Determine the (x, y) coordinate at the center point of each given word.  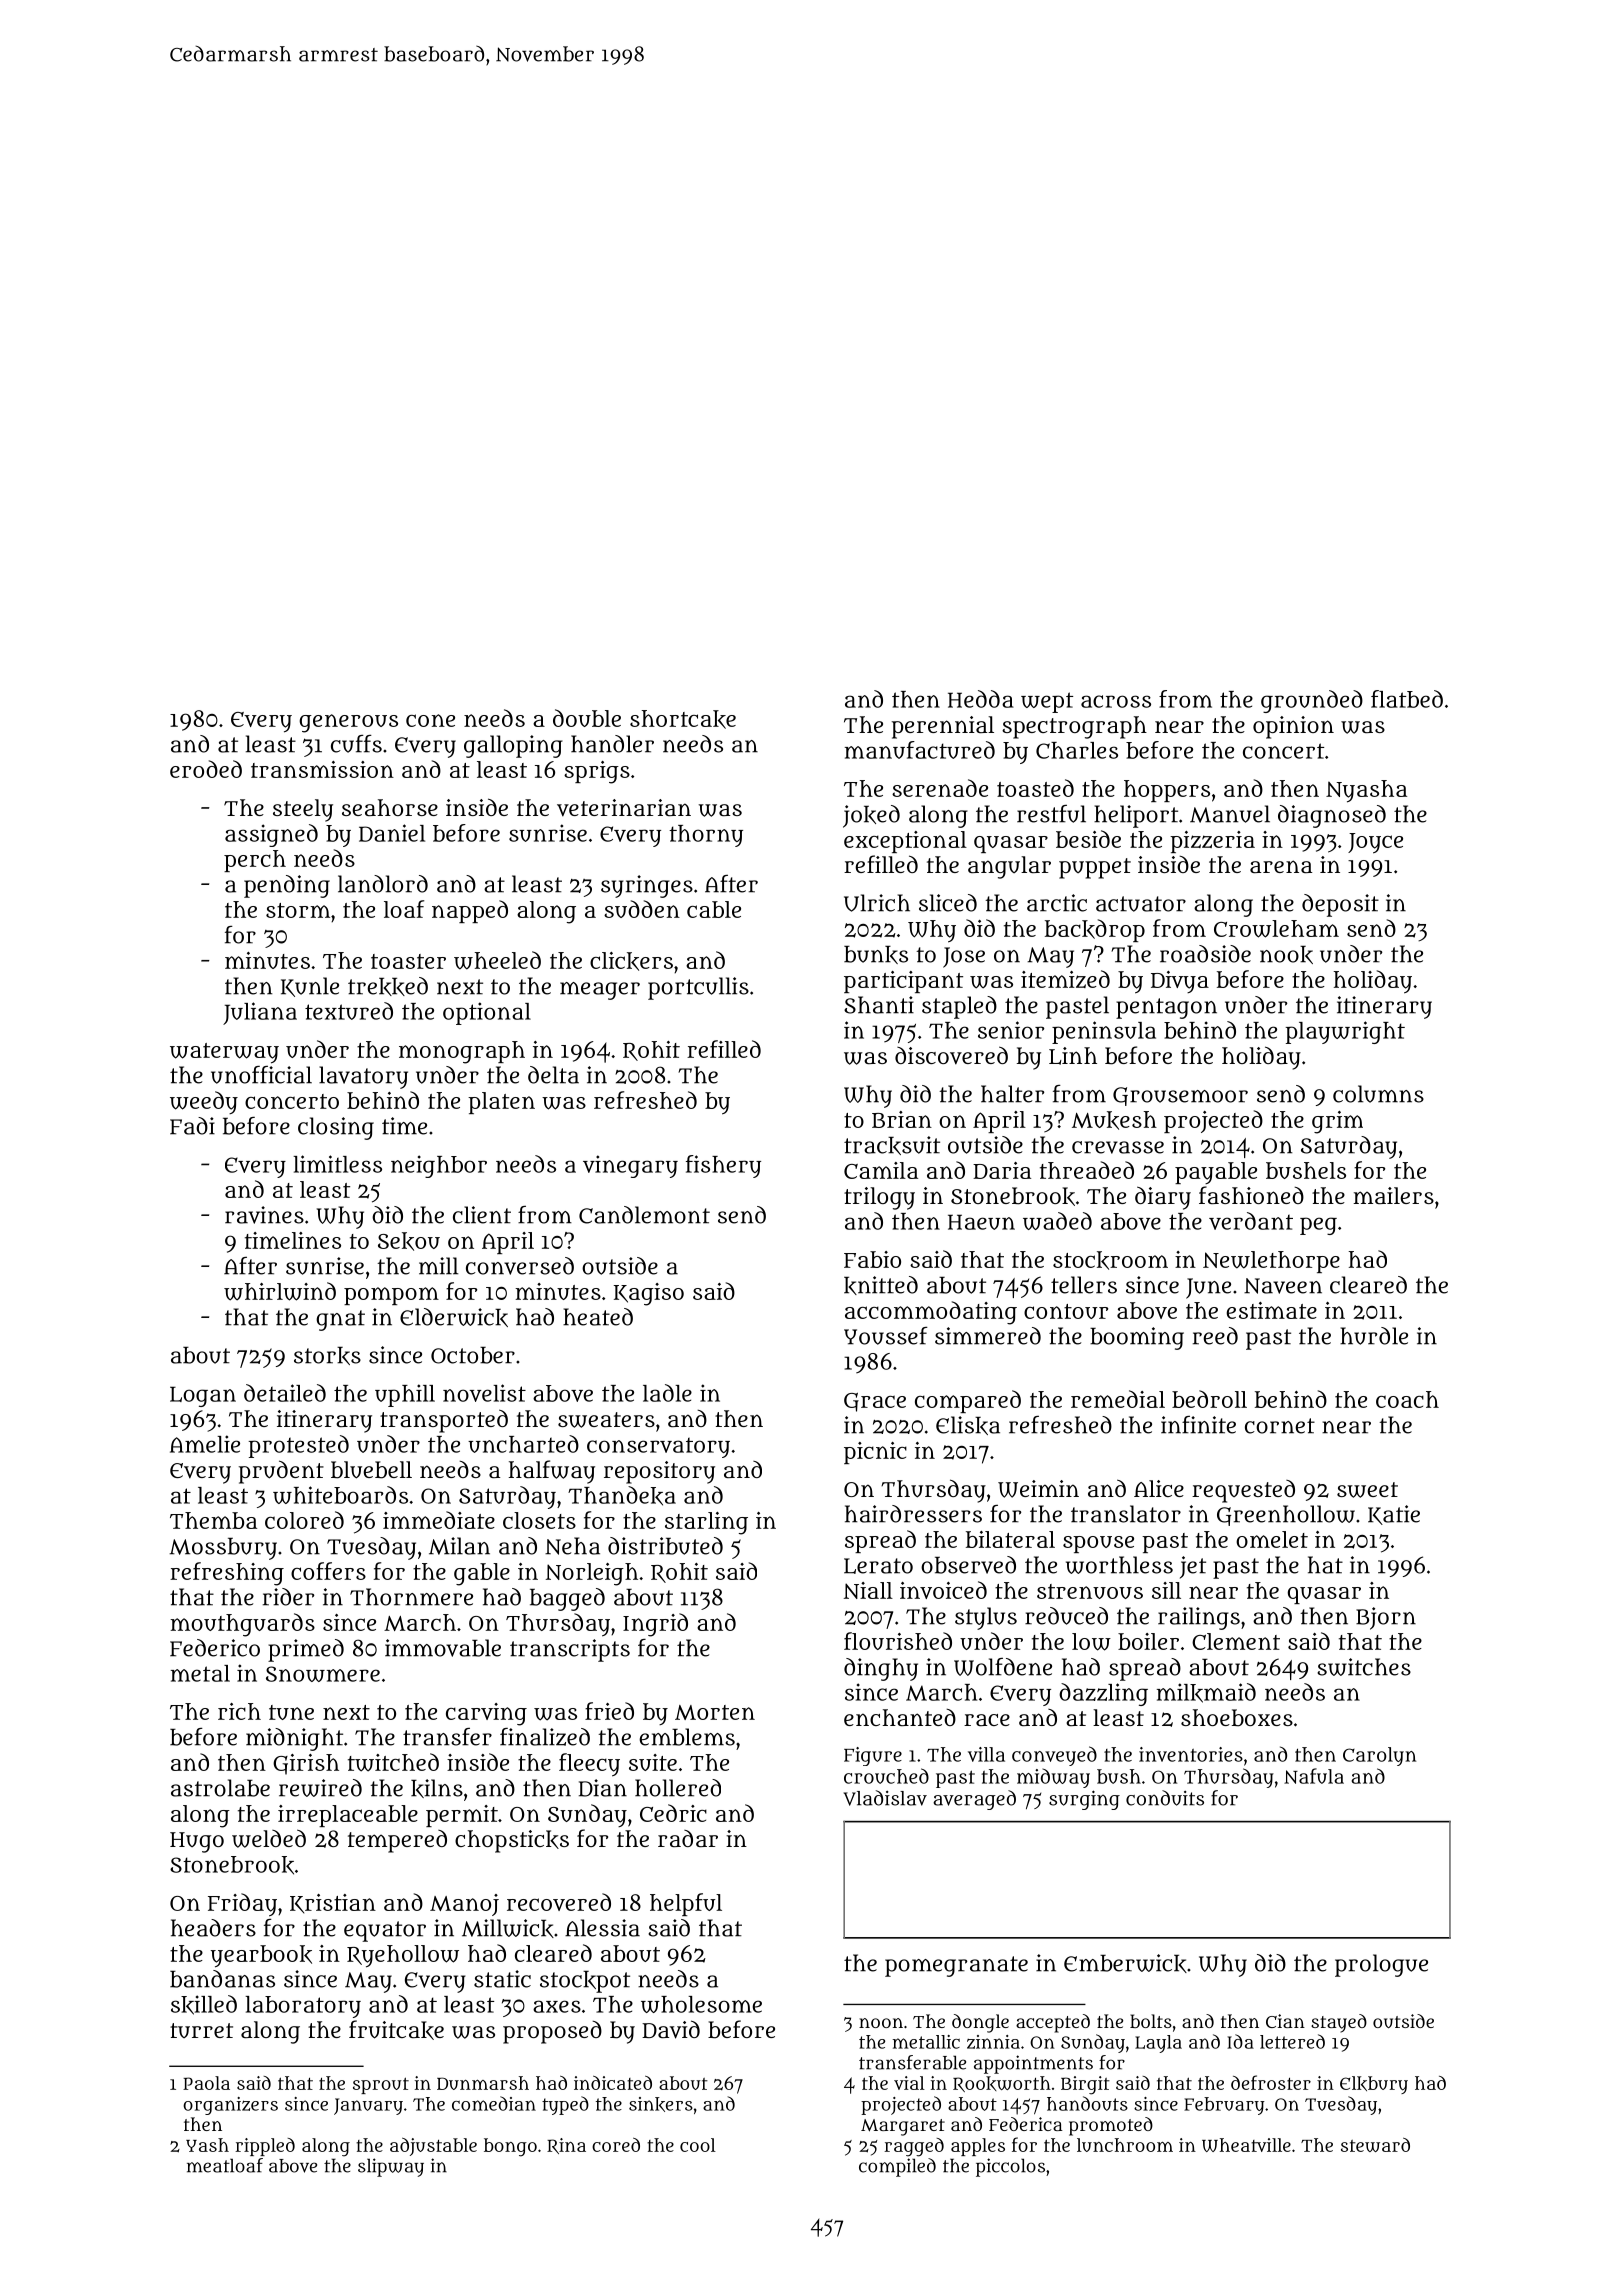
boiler (1148, 1641)
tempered (397, 1841)
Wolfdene (1003, 1667)
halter (1012, 1094)
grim (1337, 1122)
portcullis (698, 988)
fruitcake (396, 2030)
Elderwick (454, 1317)
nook (1286, 955)
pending (287, 886)
